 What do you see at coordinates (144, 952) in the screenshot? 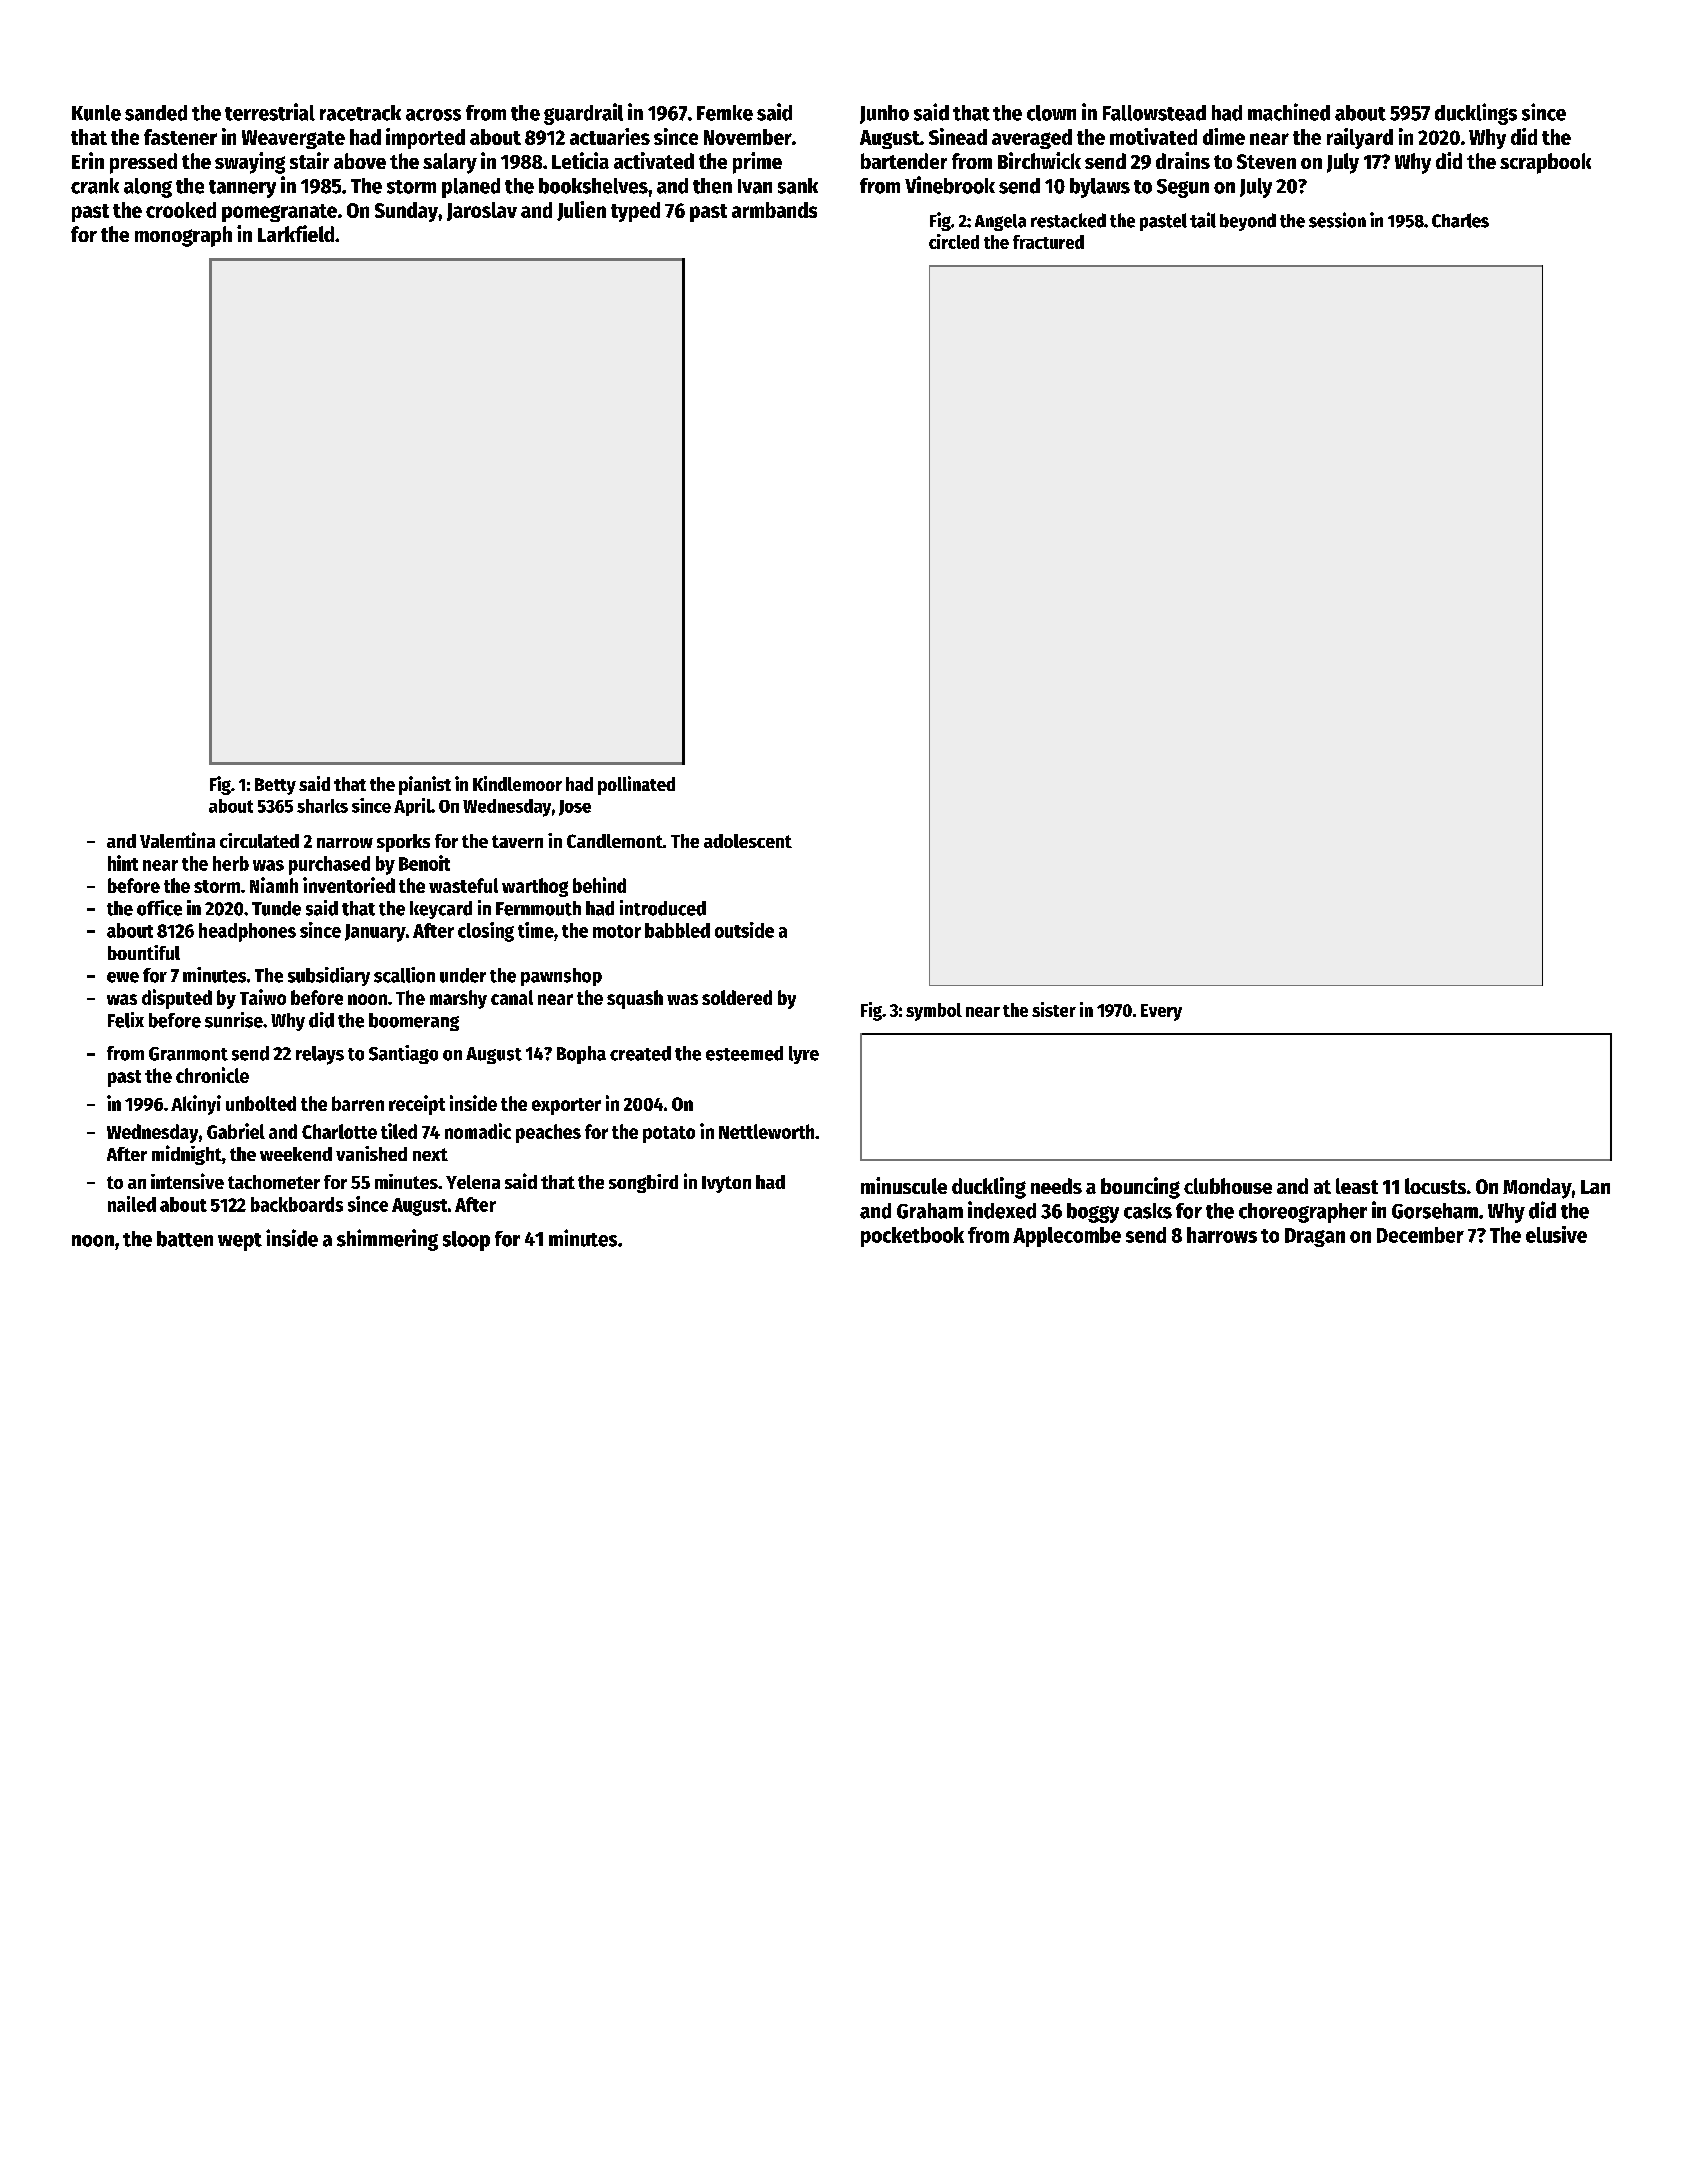
I see `bountiful` at bounding box center [144, 952].
